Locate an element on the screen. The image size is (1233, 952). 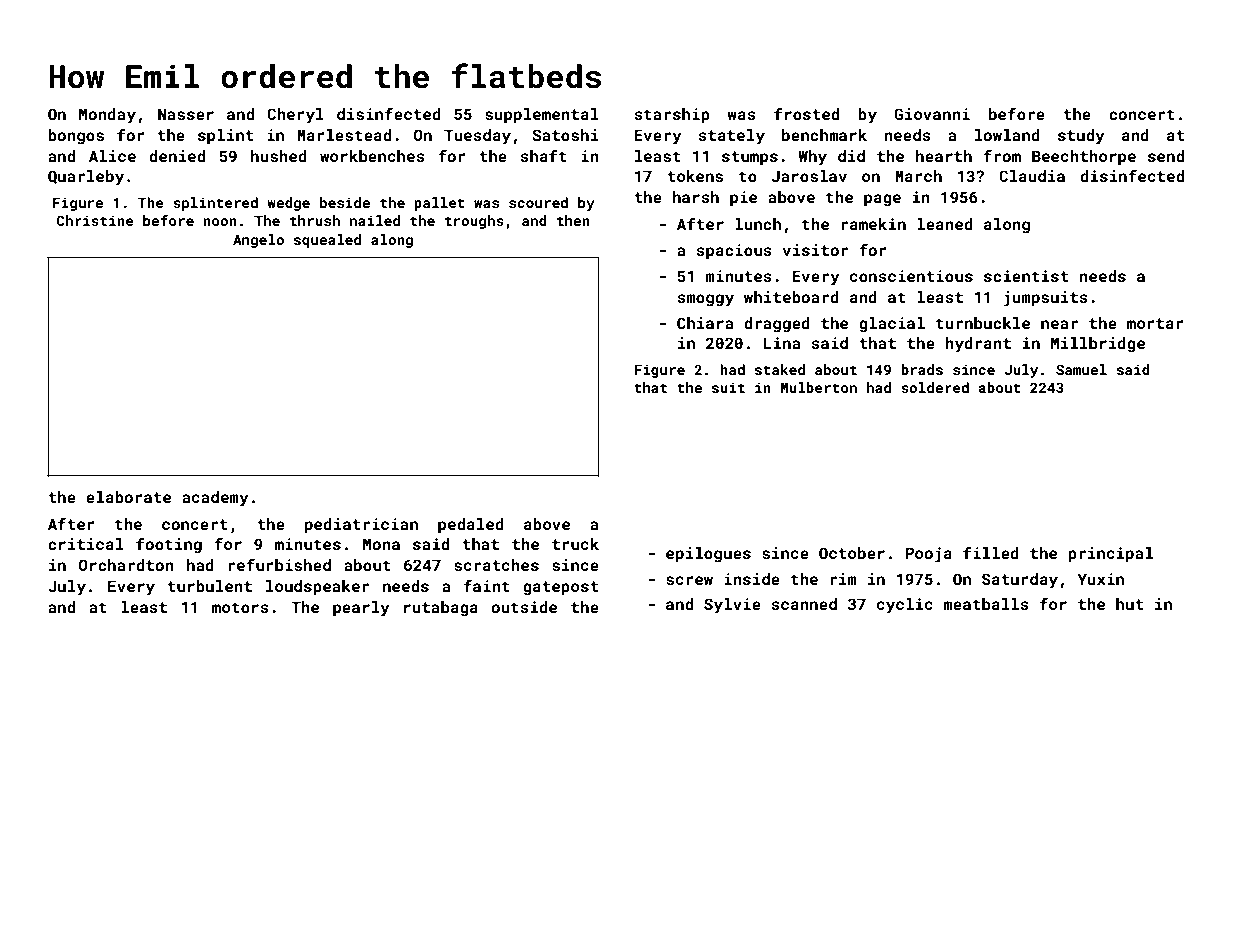
Claudia is located at coordinates (1032, 176).
